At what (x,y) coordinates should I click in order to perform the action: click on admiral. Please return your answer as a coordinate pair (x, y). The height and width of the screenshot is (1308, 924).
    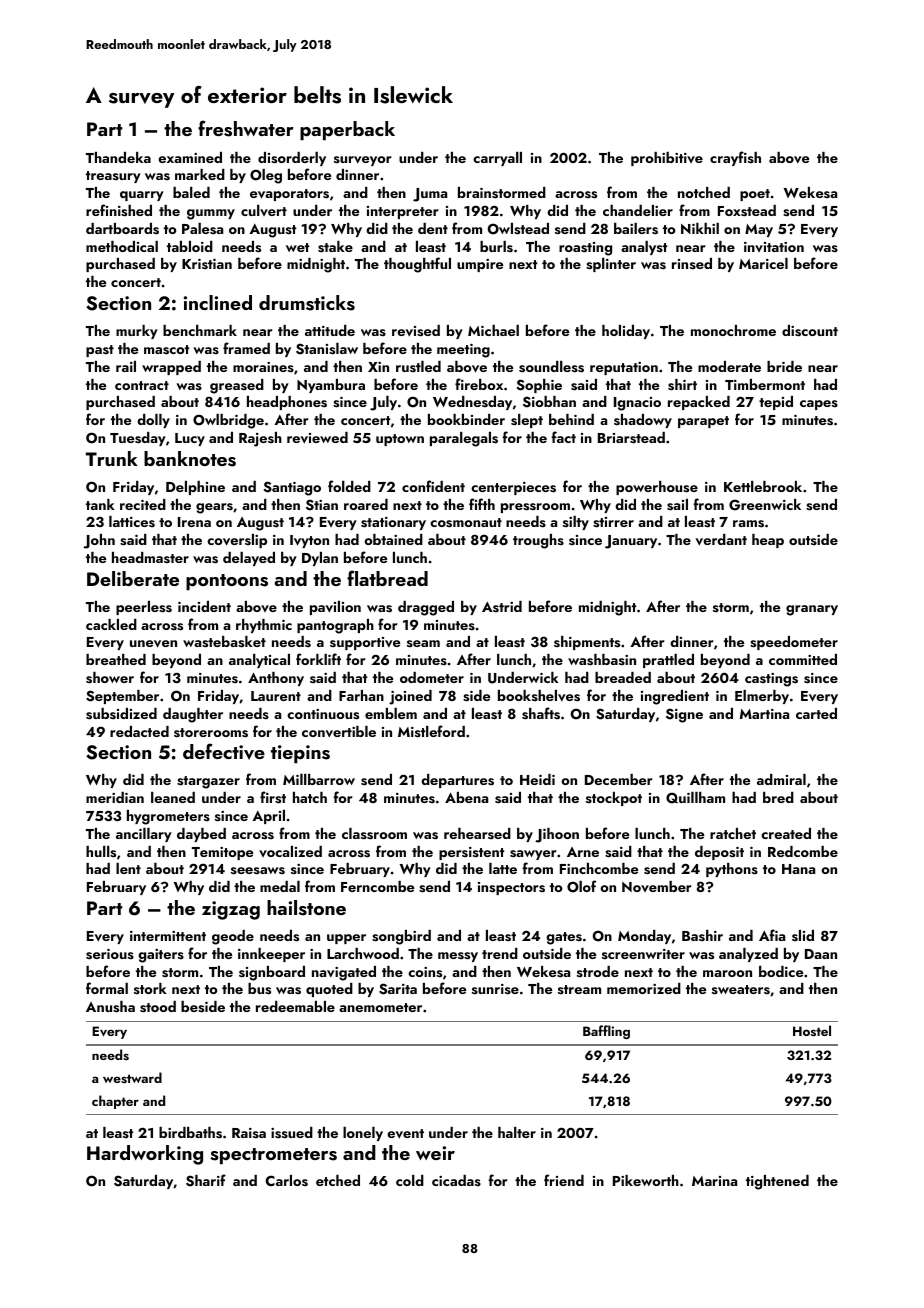
    Looking at the image, I should click on (781, 779).
